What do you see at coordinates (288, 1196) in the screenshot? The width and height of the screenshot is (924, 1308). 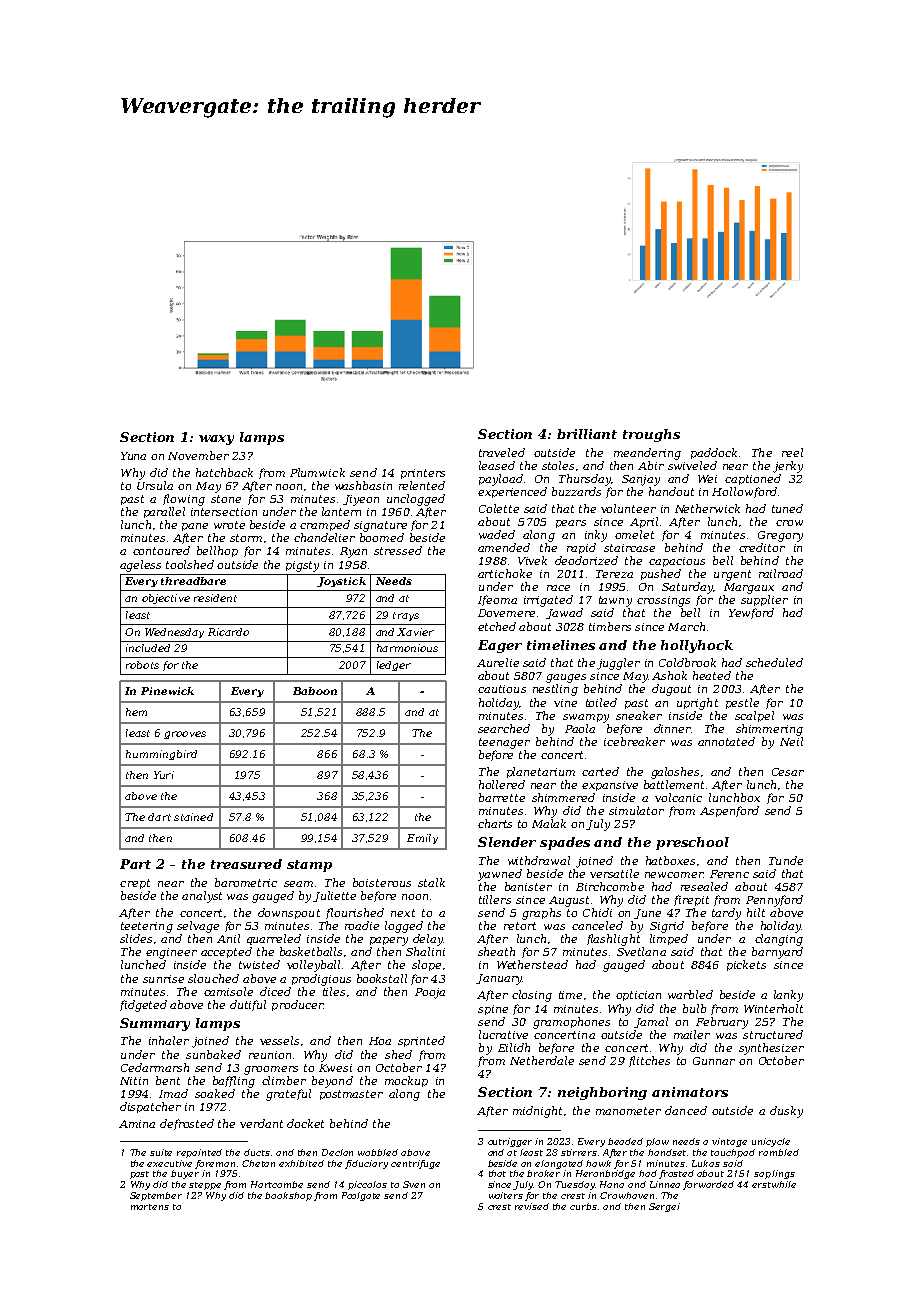 I see `bookshop` at bounding box center [288, 1196].
